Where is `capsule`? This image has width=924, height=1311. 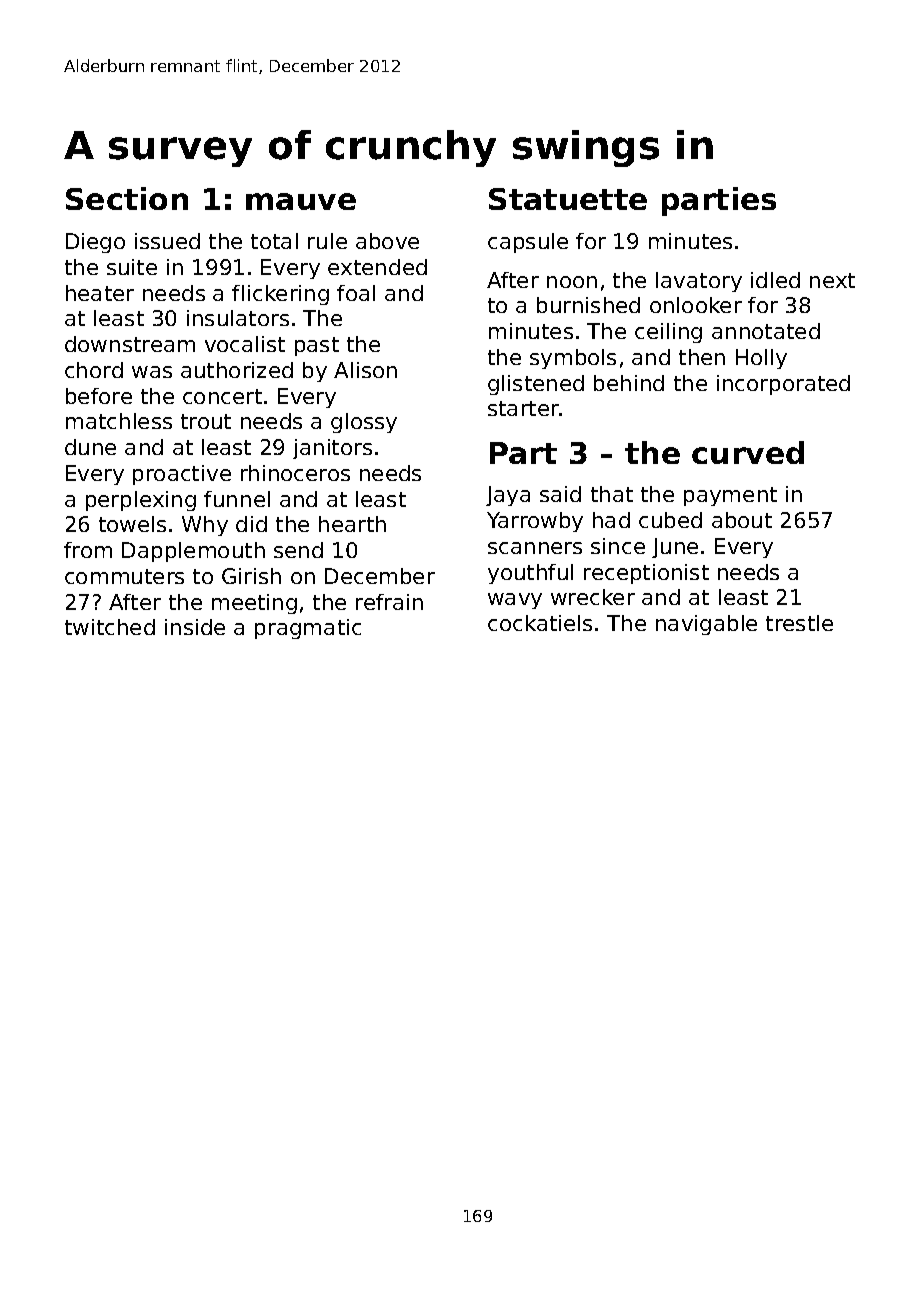
capsule is located at coordinates (528, 243).
